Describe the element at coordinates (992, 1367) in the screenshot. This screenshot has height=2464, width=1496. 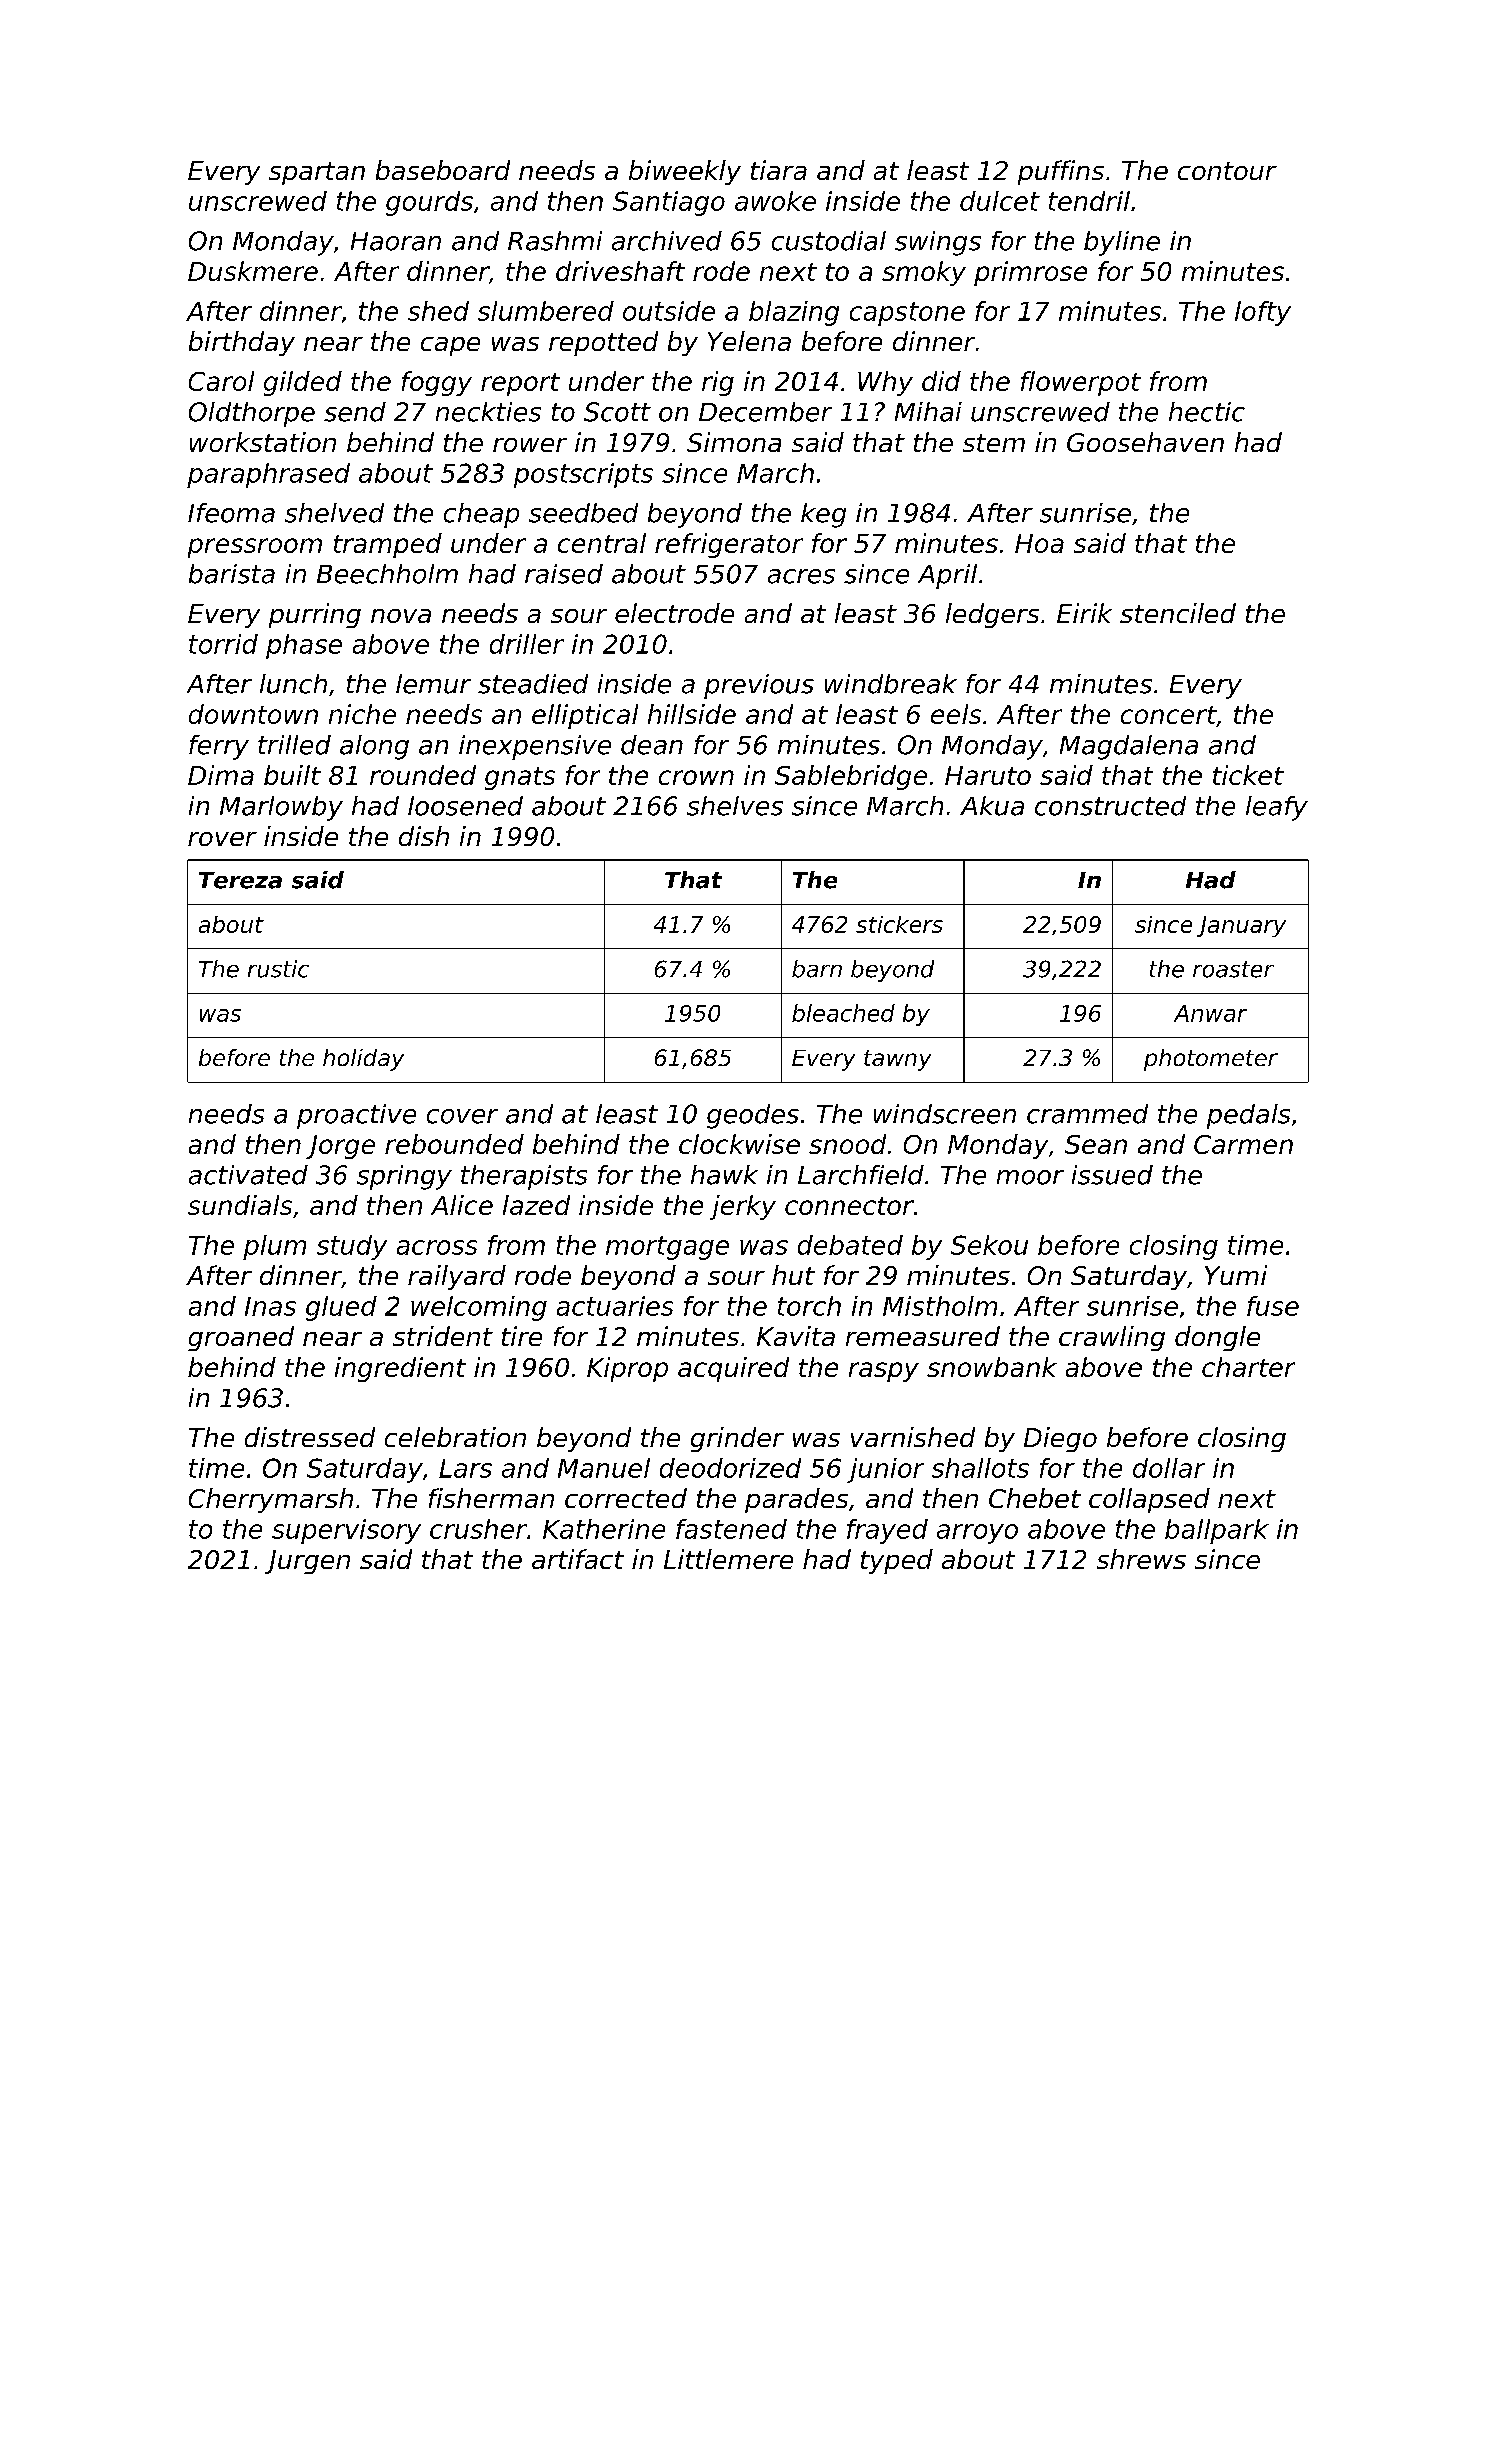
I see `snowbank` at that location.
